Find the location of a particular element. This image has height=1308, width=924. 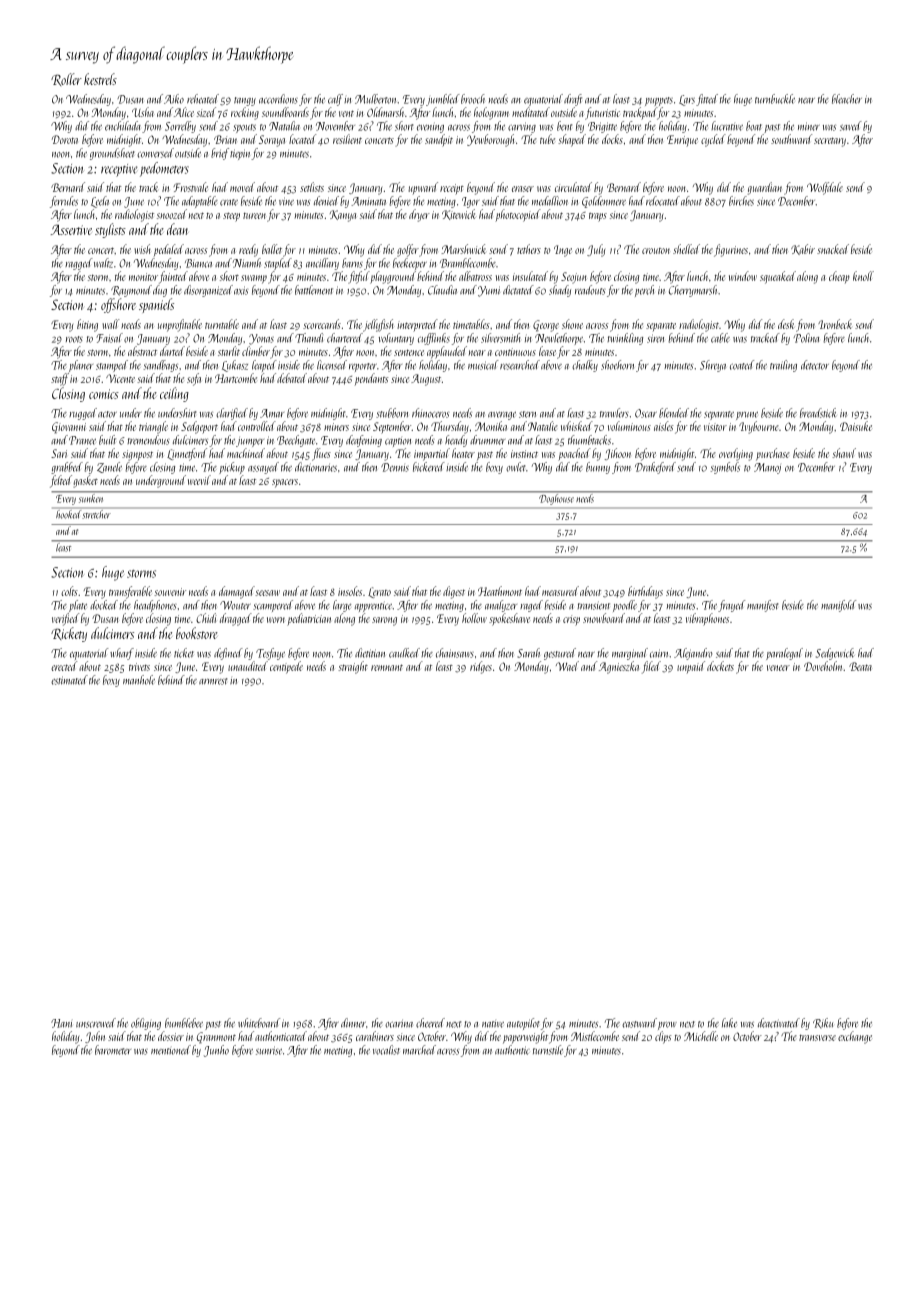

turnstile is located at coordinates (548, 1050).
